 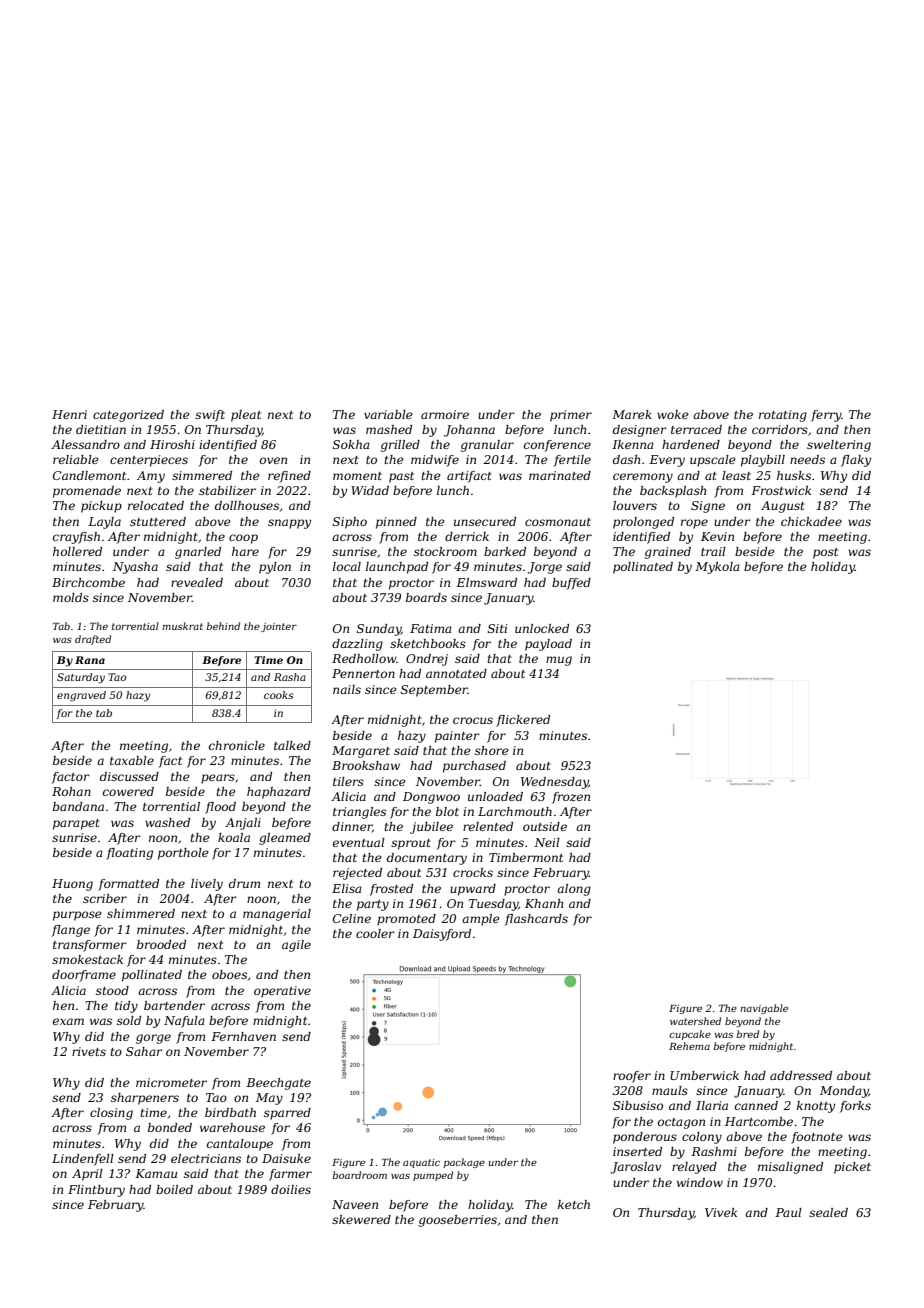 I want to click on woke, so click(x=673, y=414).
